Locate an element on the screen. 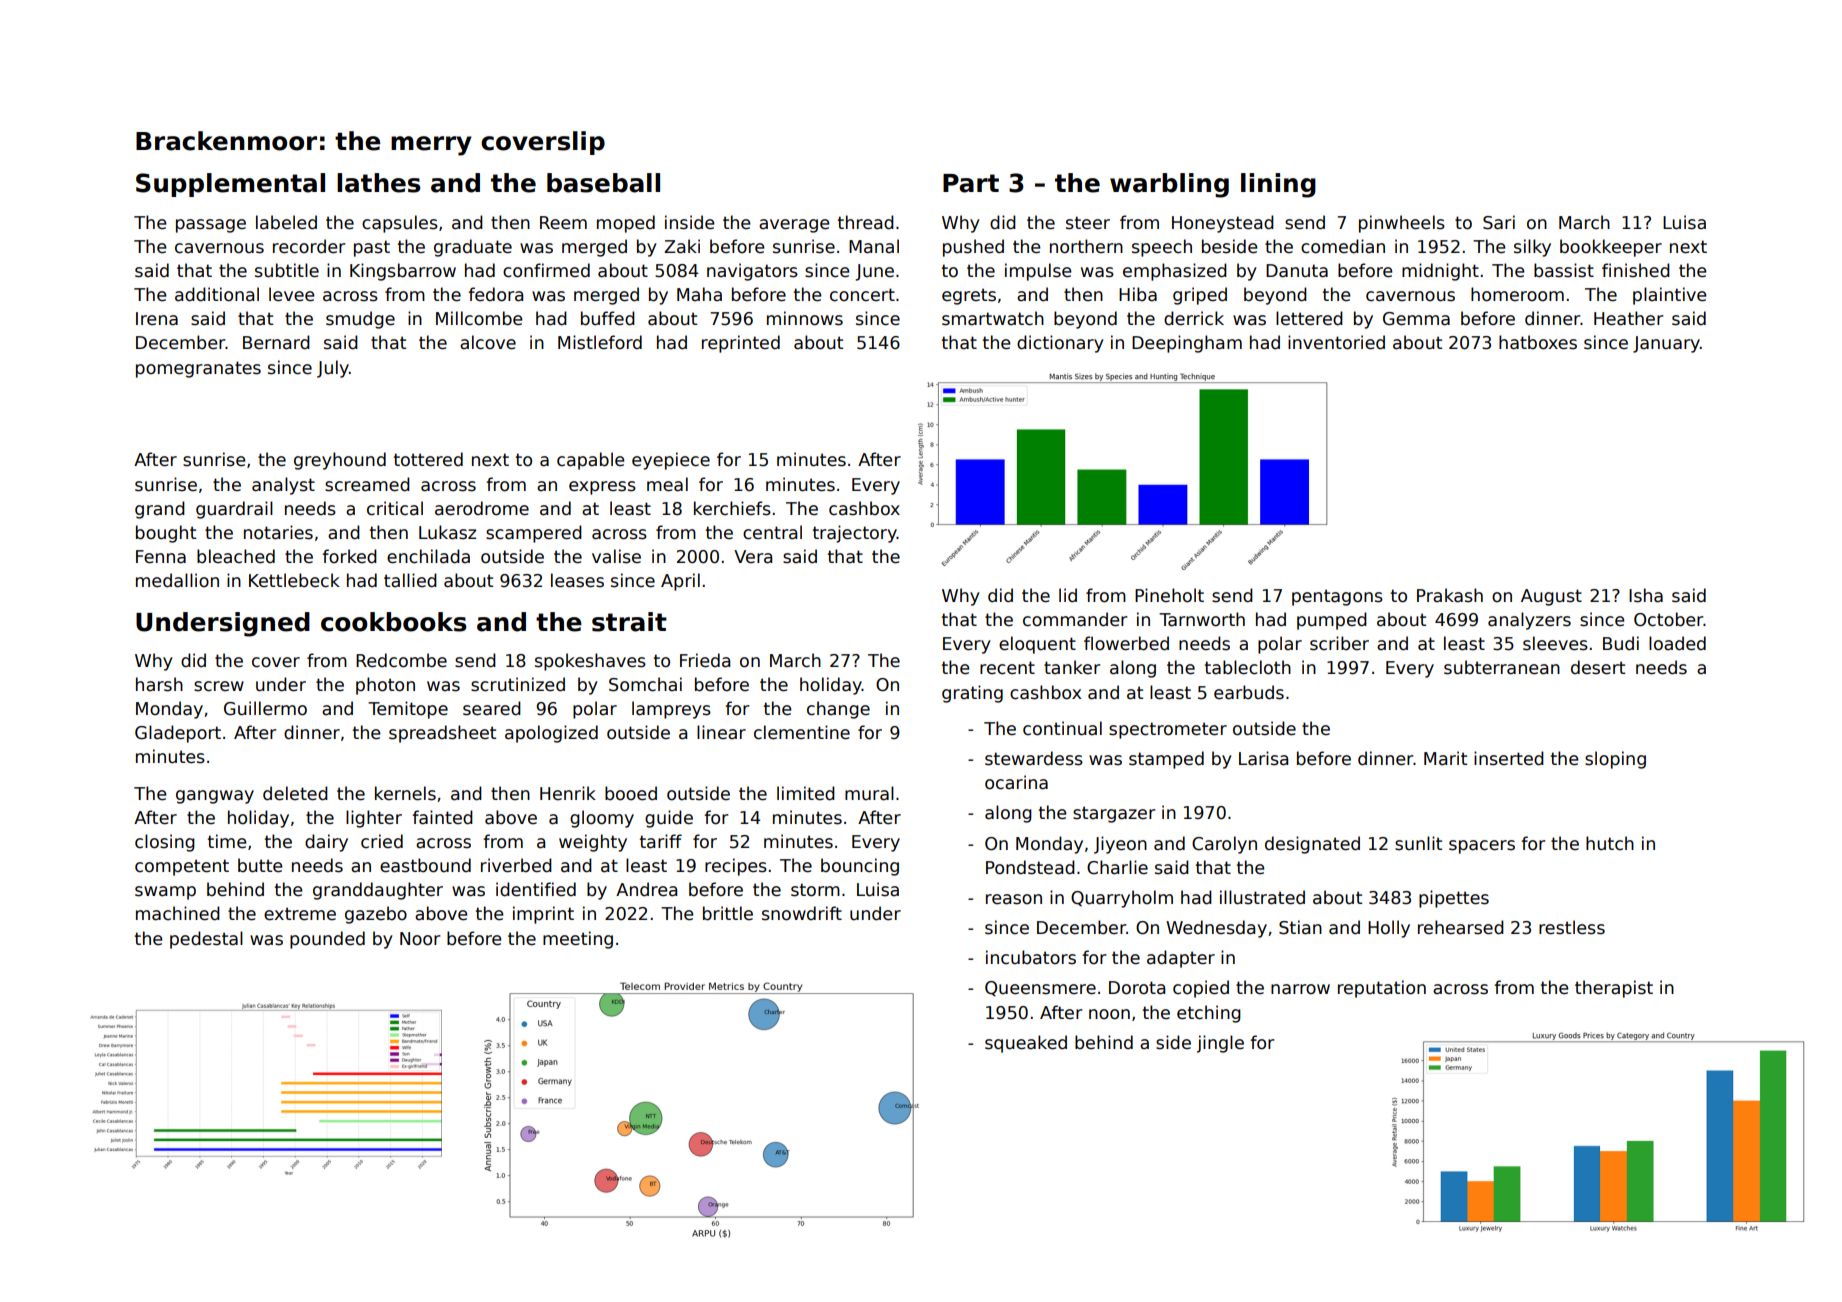 The image size is (1842, 1302). leases is located at coordinates (577, 580).
